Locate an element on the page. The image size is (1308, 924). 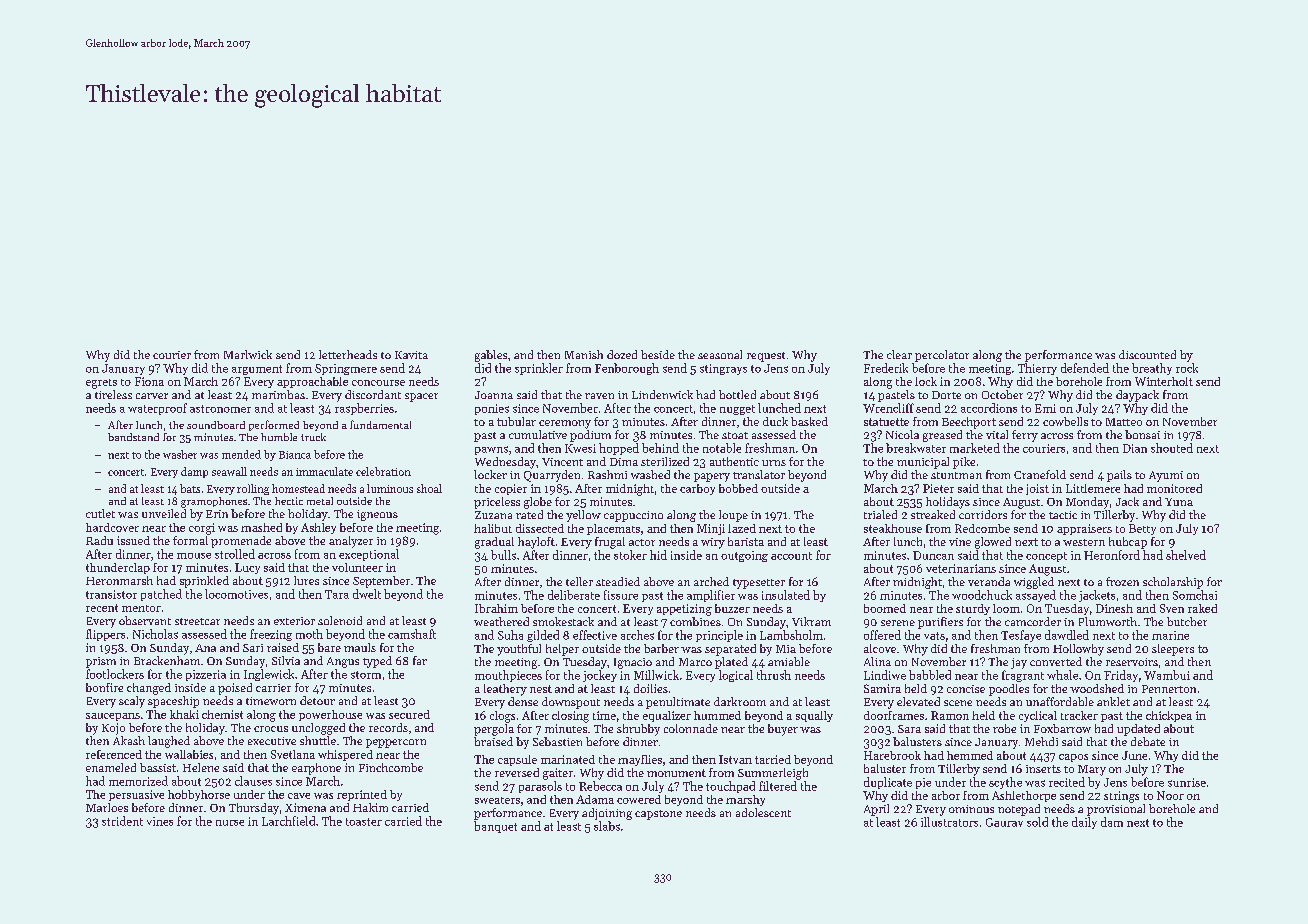
bandstand is located at coordinates (133, 437).
